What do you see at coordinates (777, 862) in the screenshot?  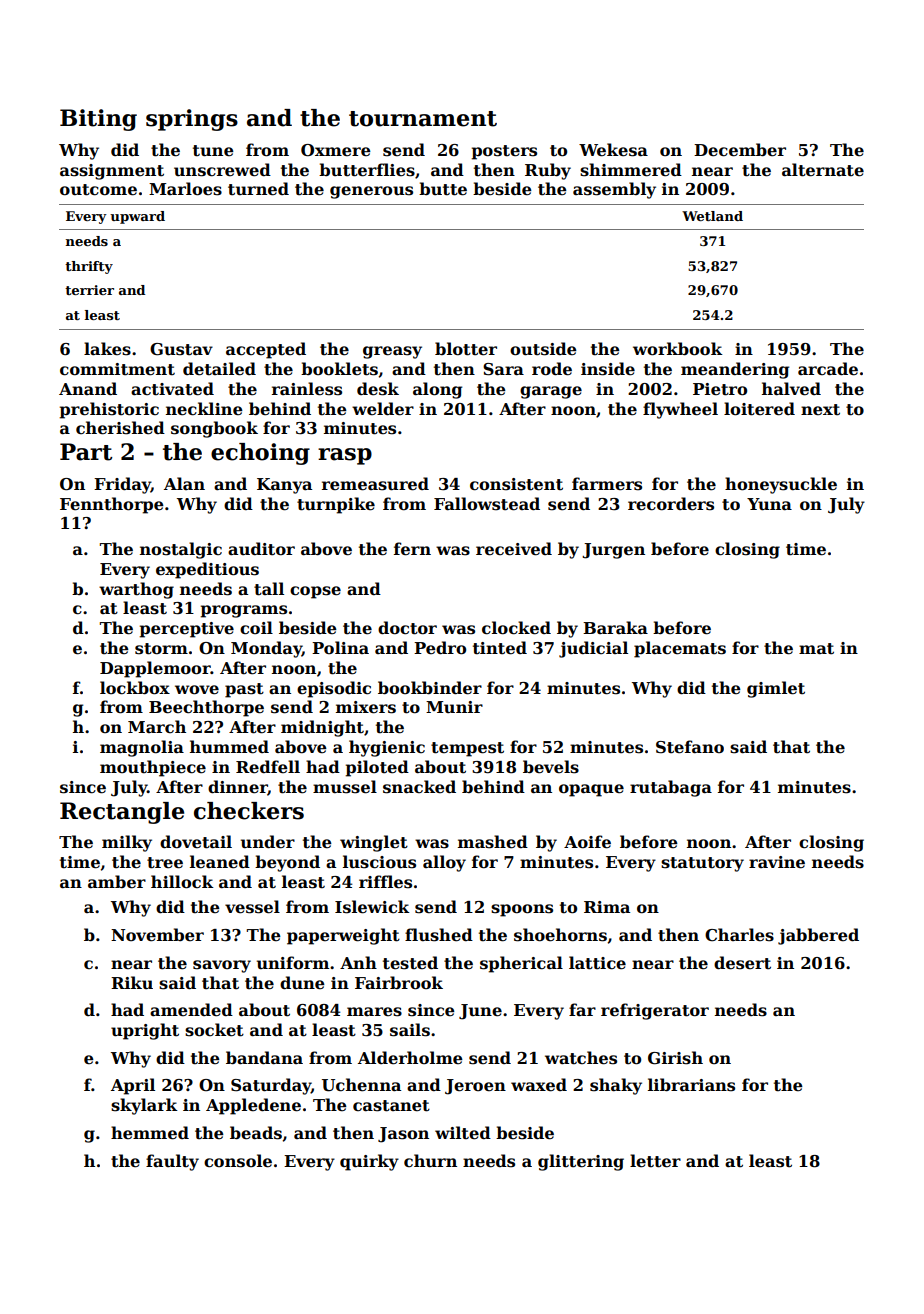 I see `ravine` at bounding box center [777, 862].
